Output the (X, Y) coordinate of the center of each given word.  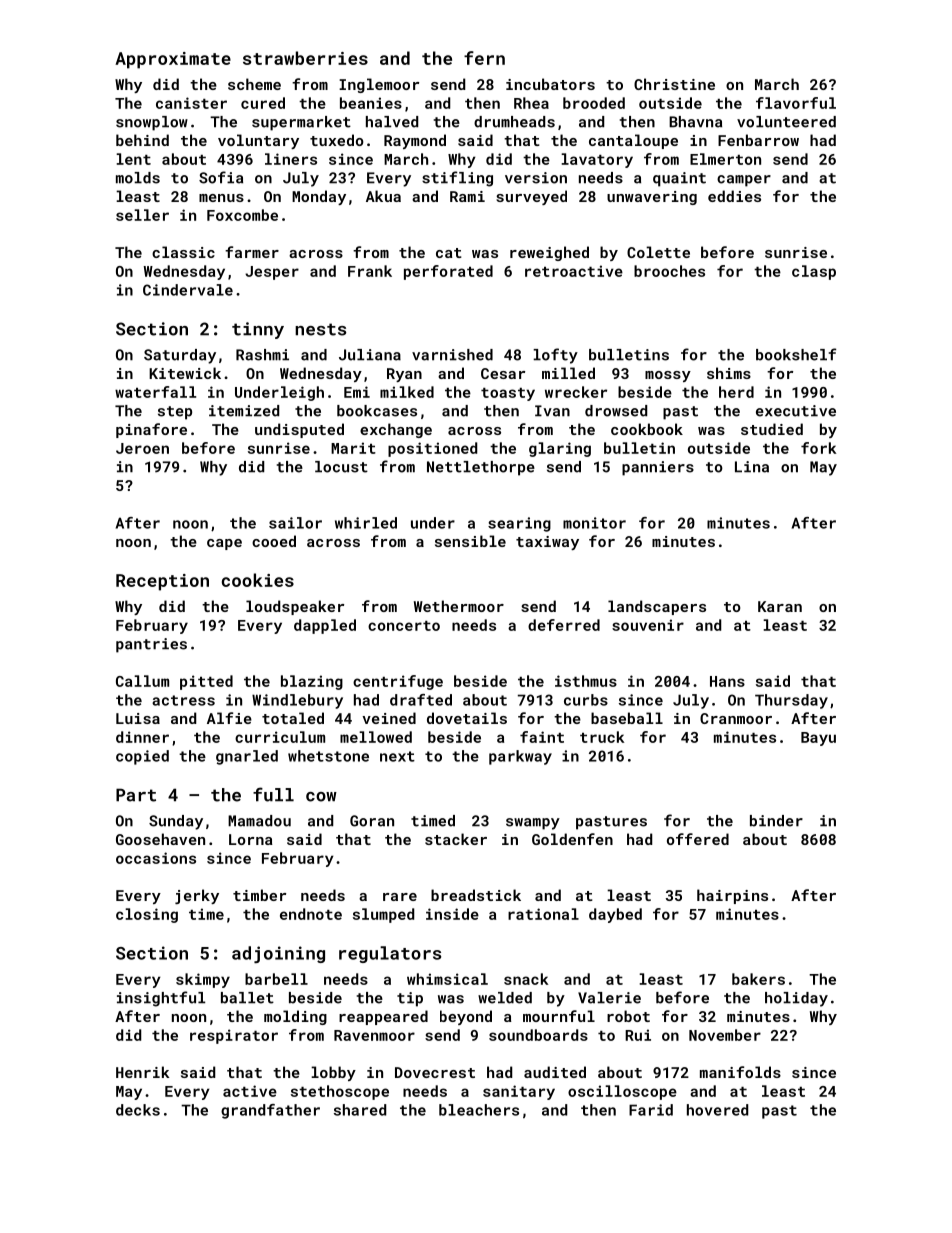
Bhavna (695, 122)
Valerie (609, 998)
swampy (533, 824)
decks (138, 1110)
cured (263, 103)
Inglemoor (379, 85)
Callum (142, 681)
